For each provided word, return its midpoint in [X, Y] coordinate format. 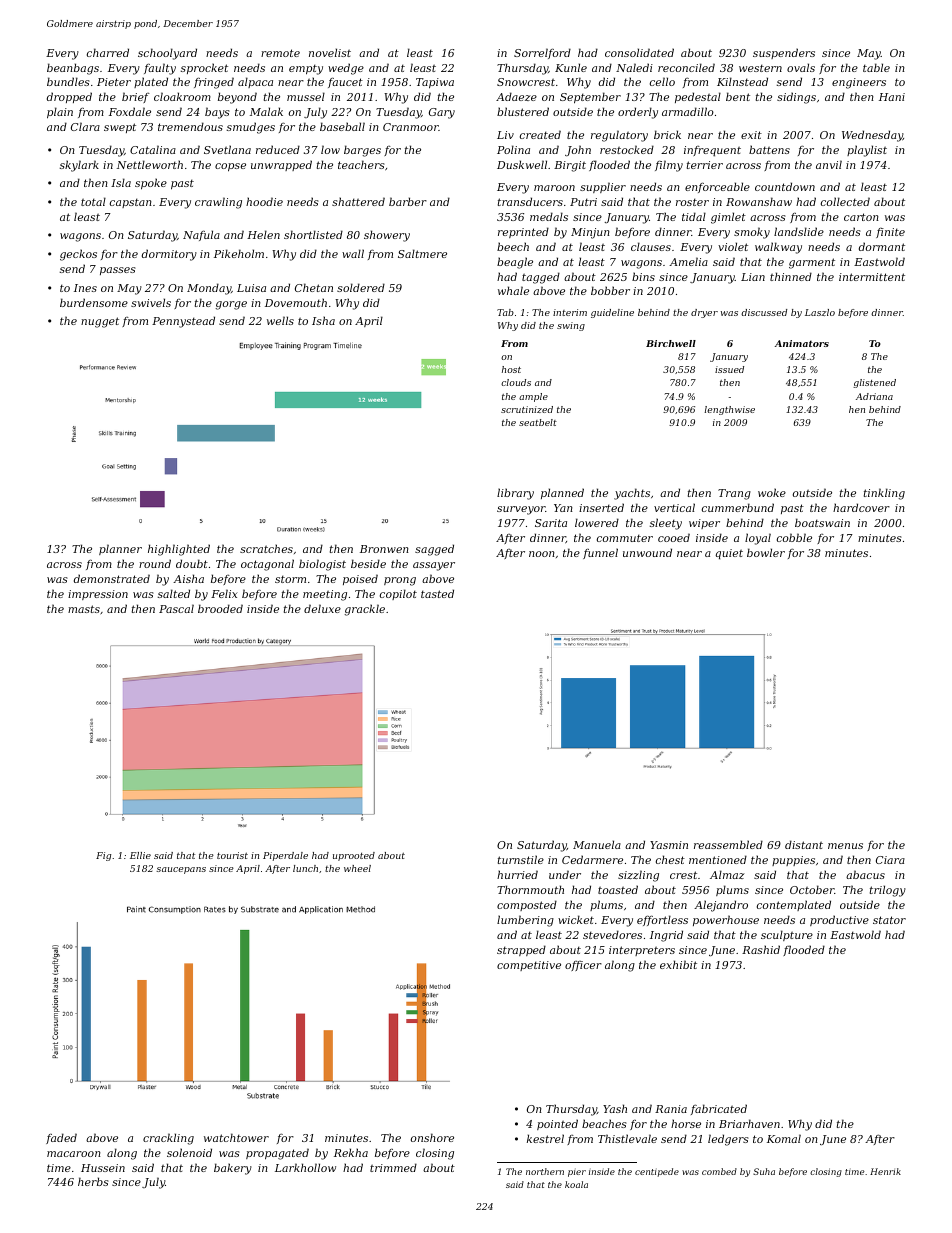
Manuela [597, 844]
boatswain [822, 522]
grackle [364, 610]
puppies [793, 861]
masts [84, 609]
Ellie [140, 855]
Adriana [874, 396]
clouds [516, 382]
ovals [801, 67]
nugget [100, 322]
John [578, 150]
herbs [93, 1181]
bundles [68, 81]
